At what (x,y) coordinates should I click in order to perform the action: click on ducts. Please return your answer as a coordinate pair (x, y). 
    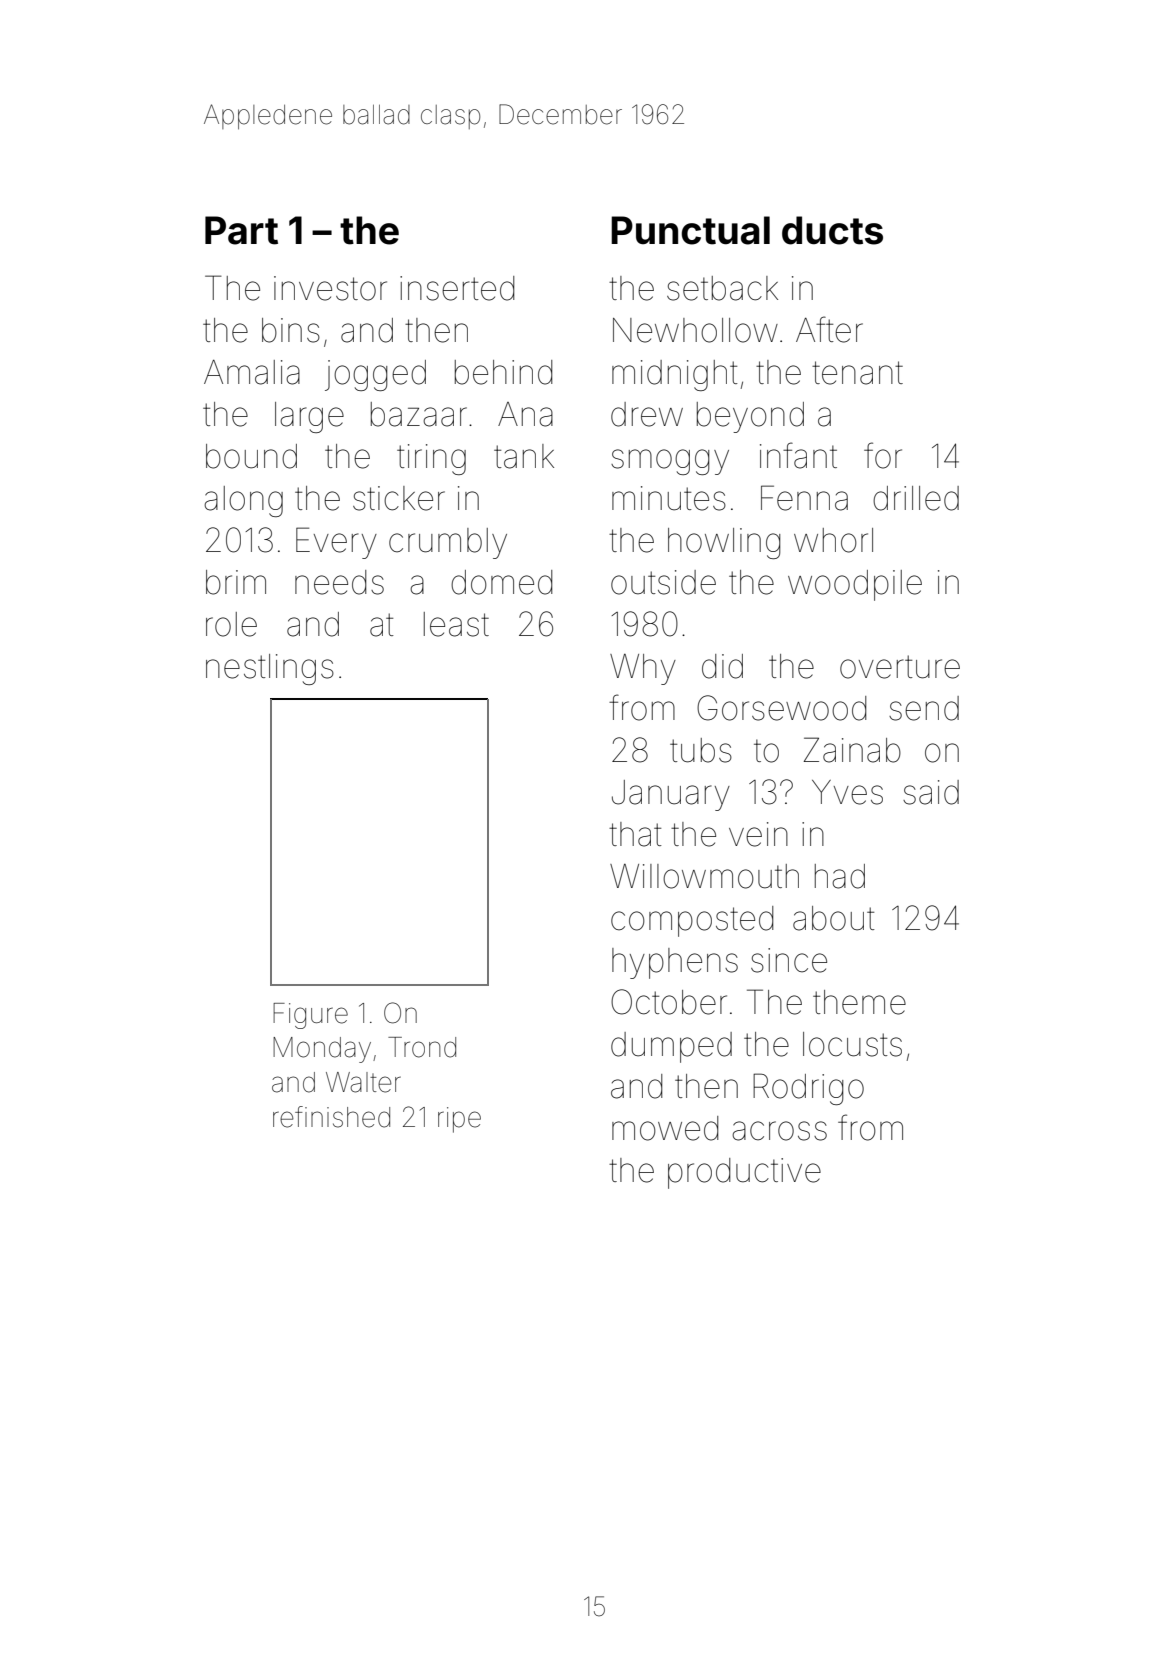
    Looking at the image, I should click on (832, 230).
